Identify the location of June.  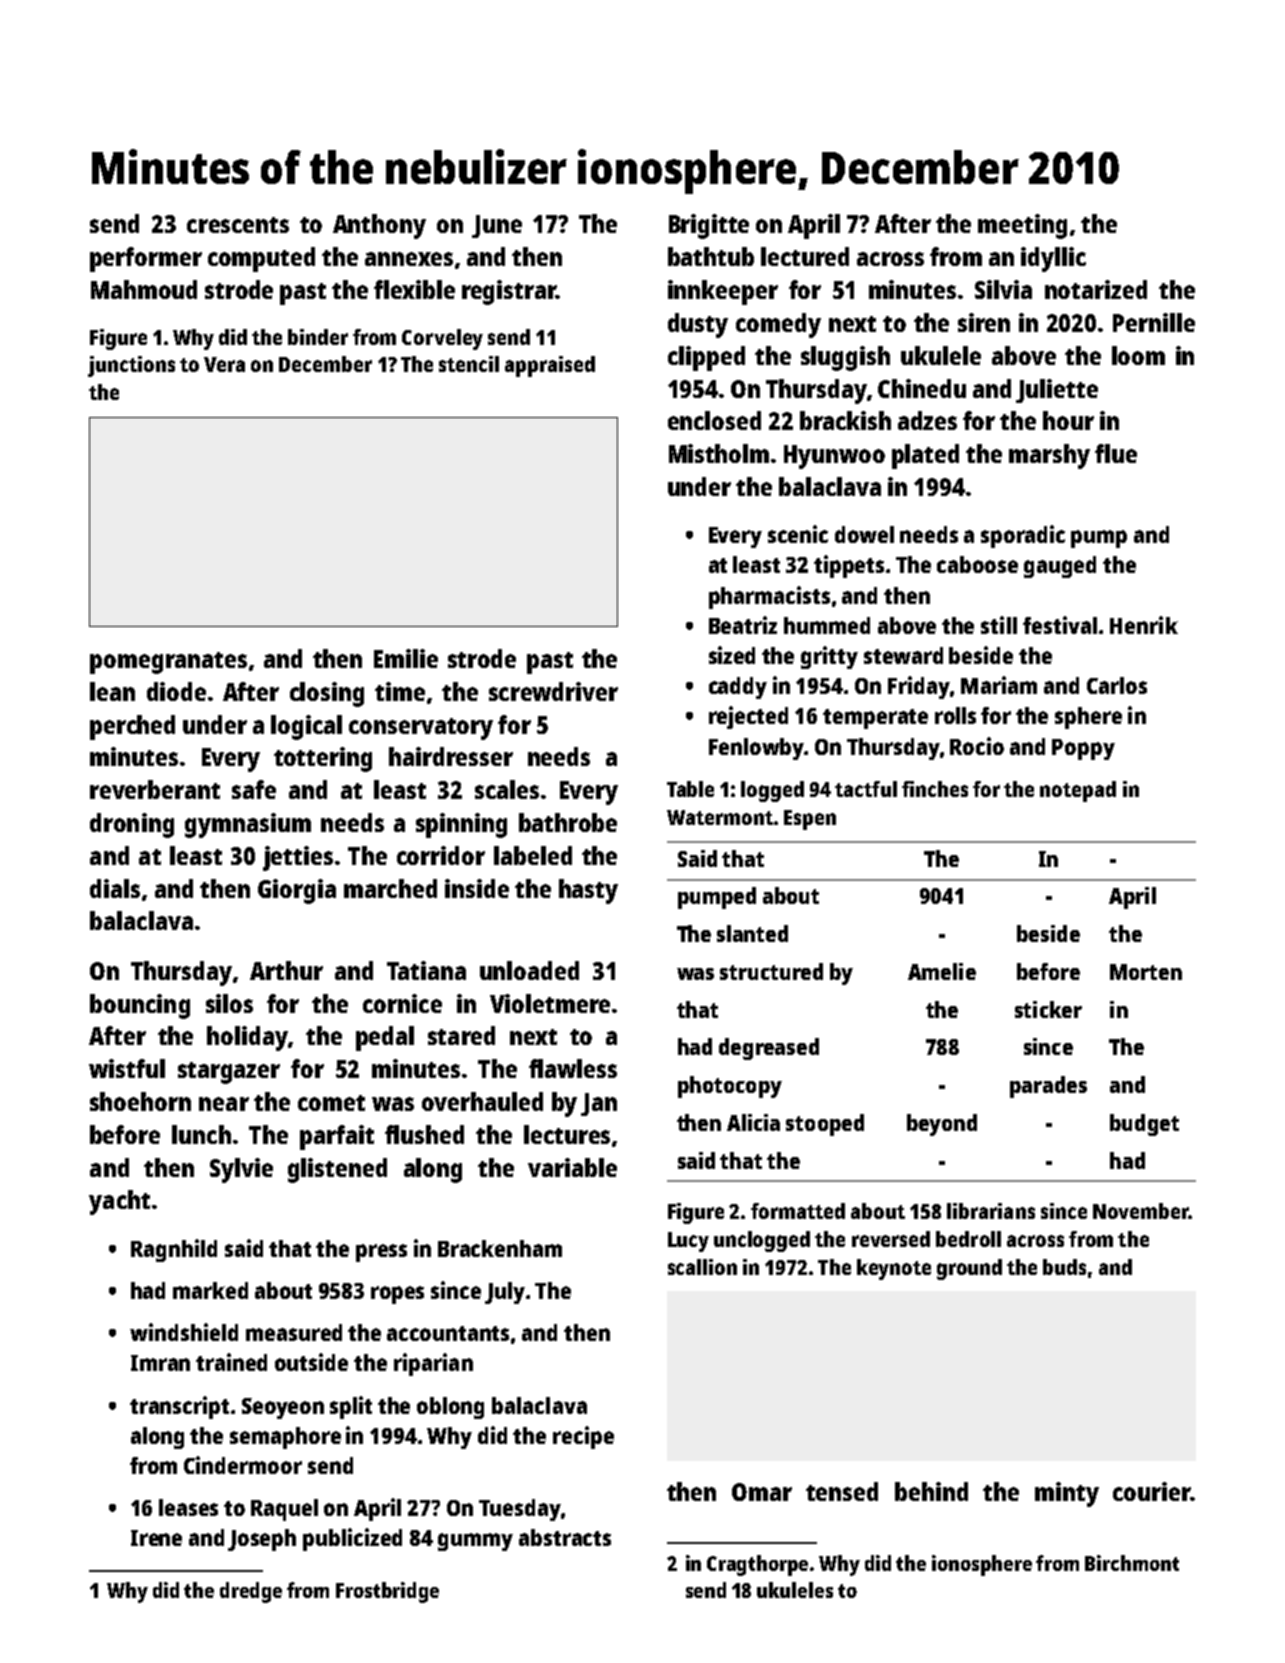
(497, 226).
